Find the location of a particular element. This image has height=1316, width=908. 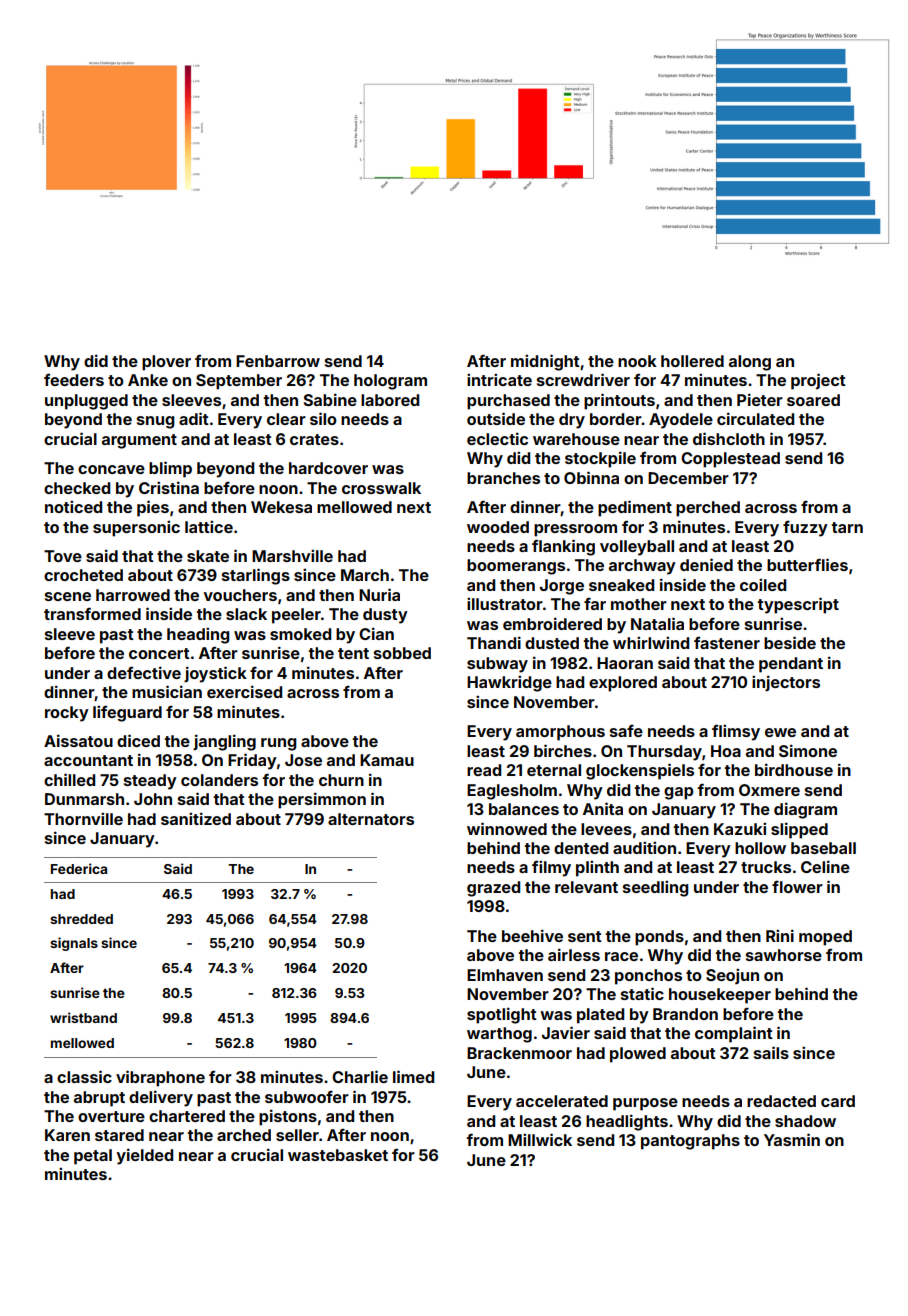

petal is located at coordinates (93, 1157).
